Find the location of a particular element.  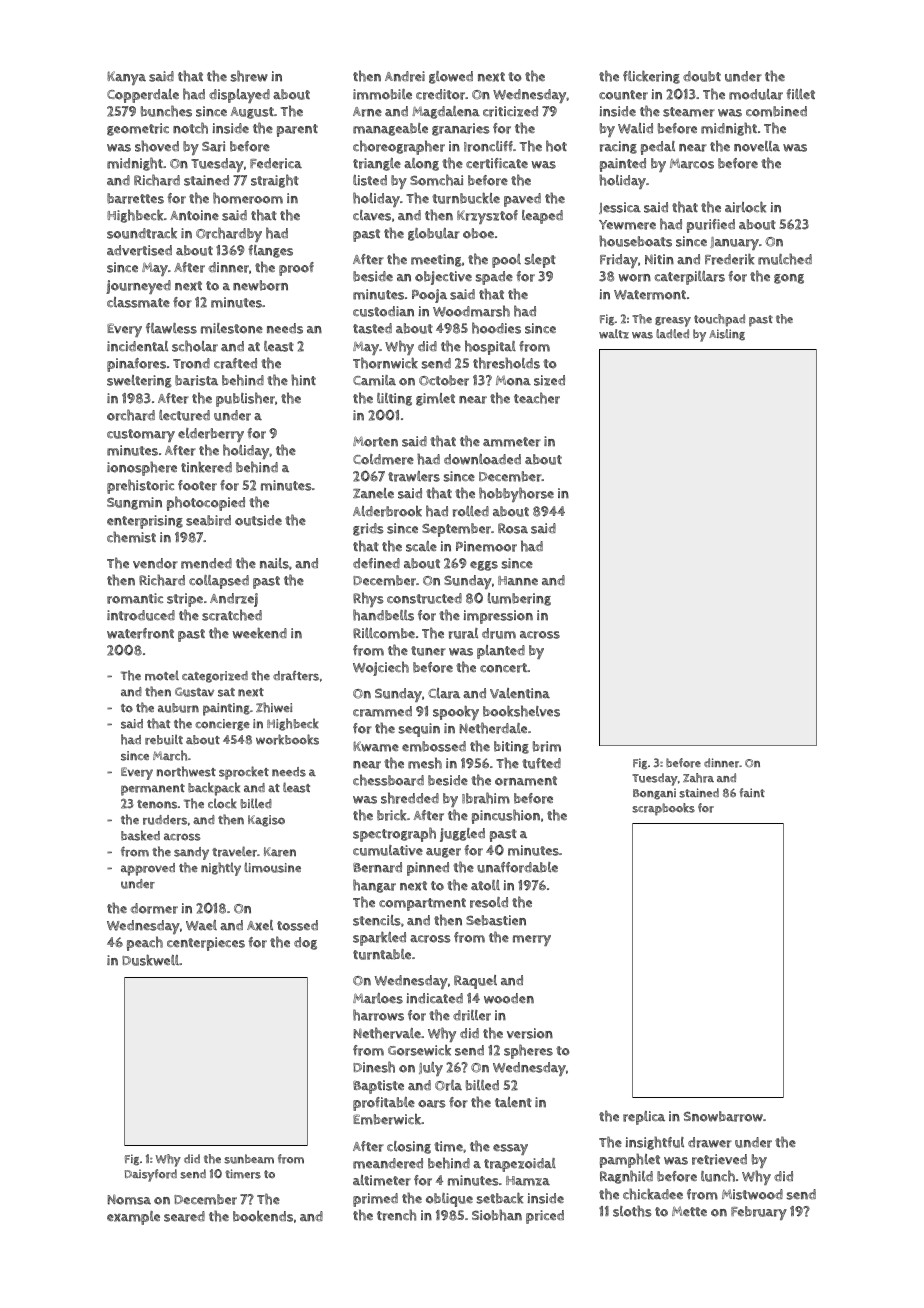

Aisling is located at coordinates (727, 335).
